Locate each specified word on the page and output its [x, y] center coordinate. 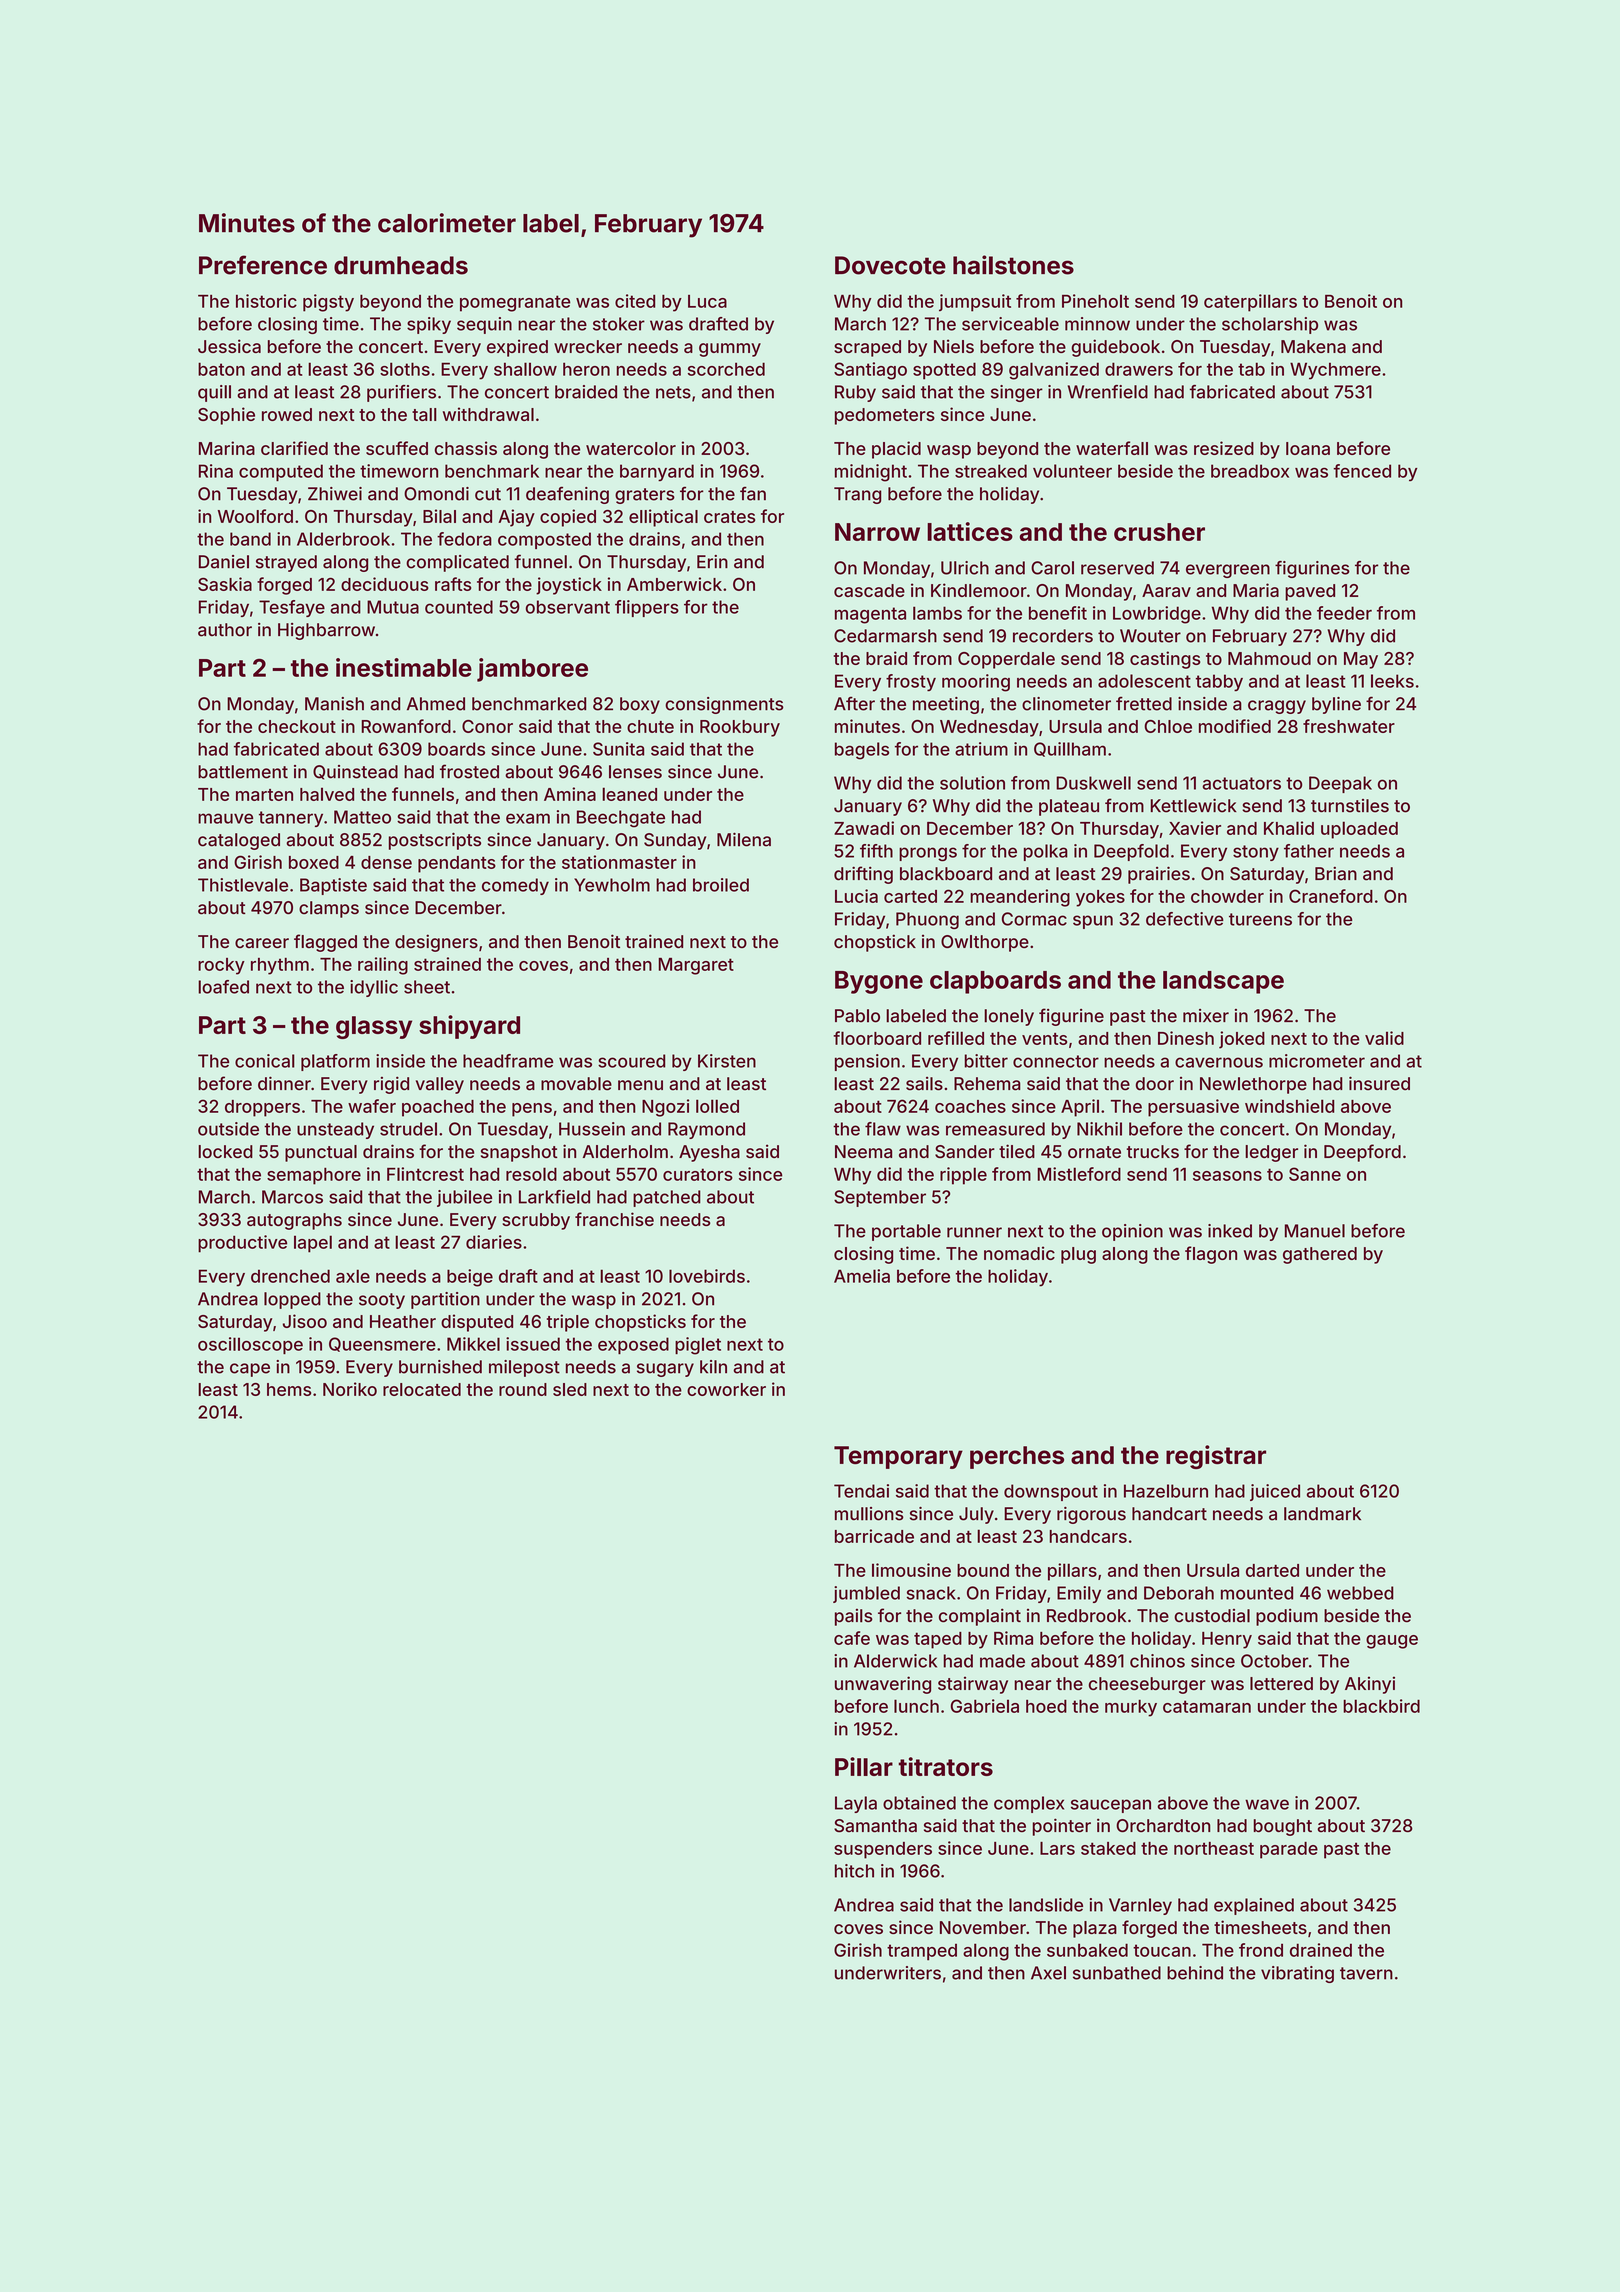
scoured [631, 1061]
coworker [726, 1389]
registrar [1216, 1457]
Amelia [862, 1276]
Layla [856, 1804]
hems [289, 1389]
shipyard [469, 1027]
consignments [724, 705]
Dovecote [890, 265]
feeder [1344, 613]
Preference [263, 265]
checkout [297, 726]
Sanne [1315, 1174]
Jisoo [305, 1321]
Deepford [1362, 1153]
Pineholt [1095, 301]
